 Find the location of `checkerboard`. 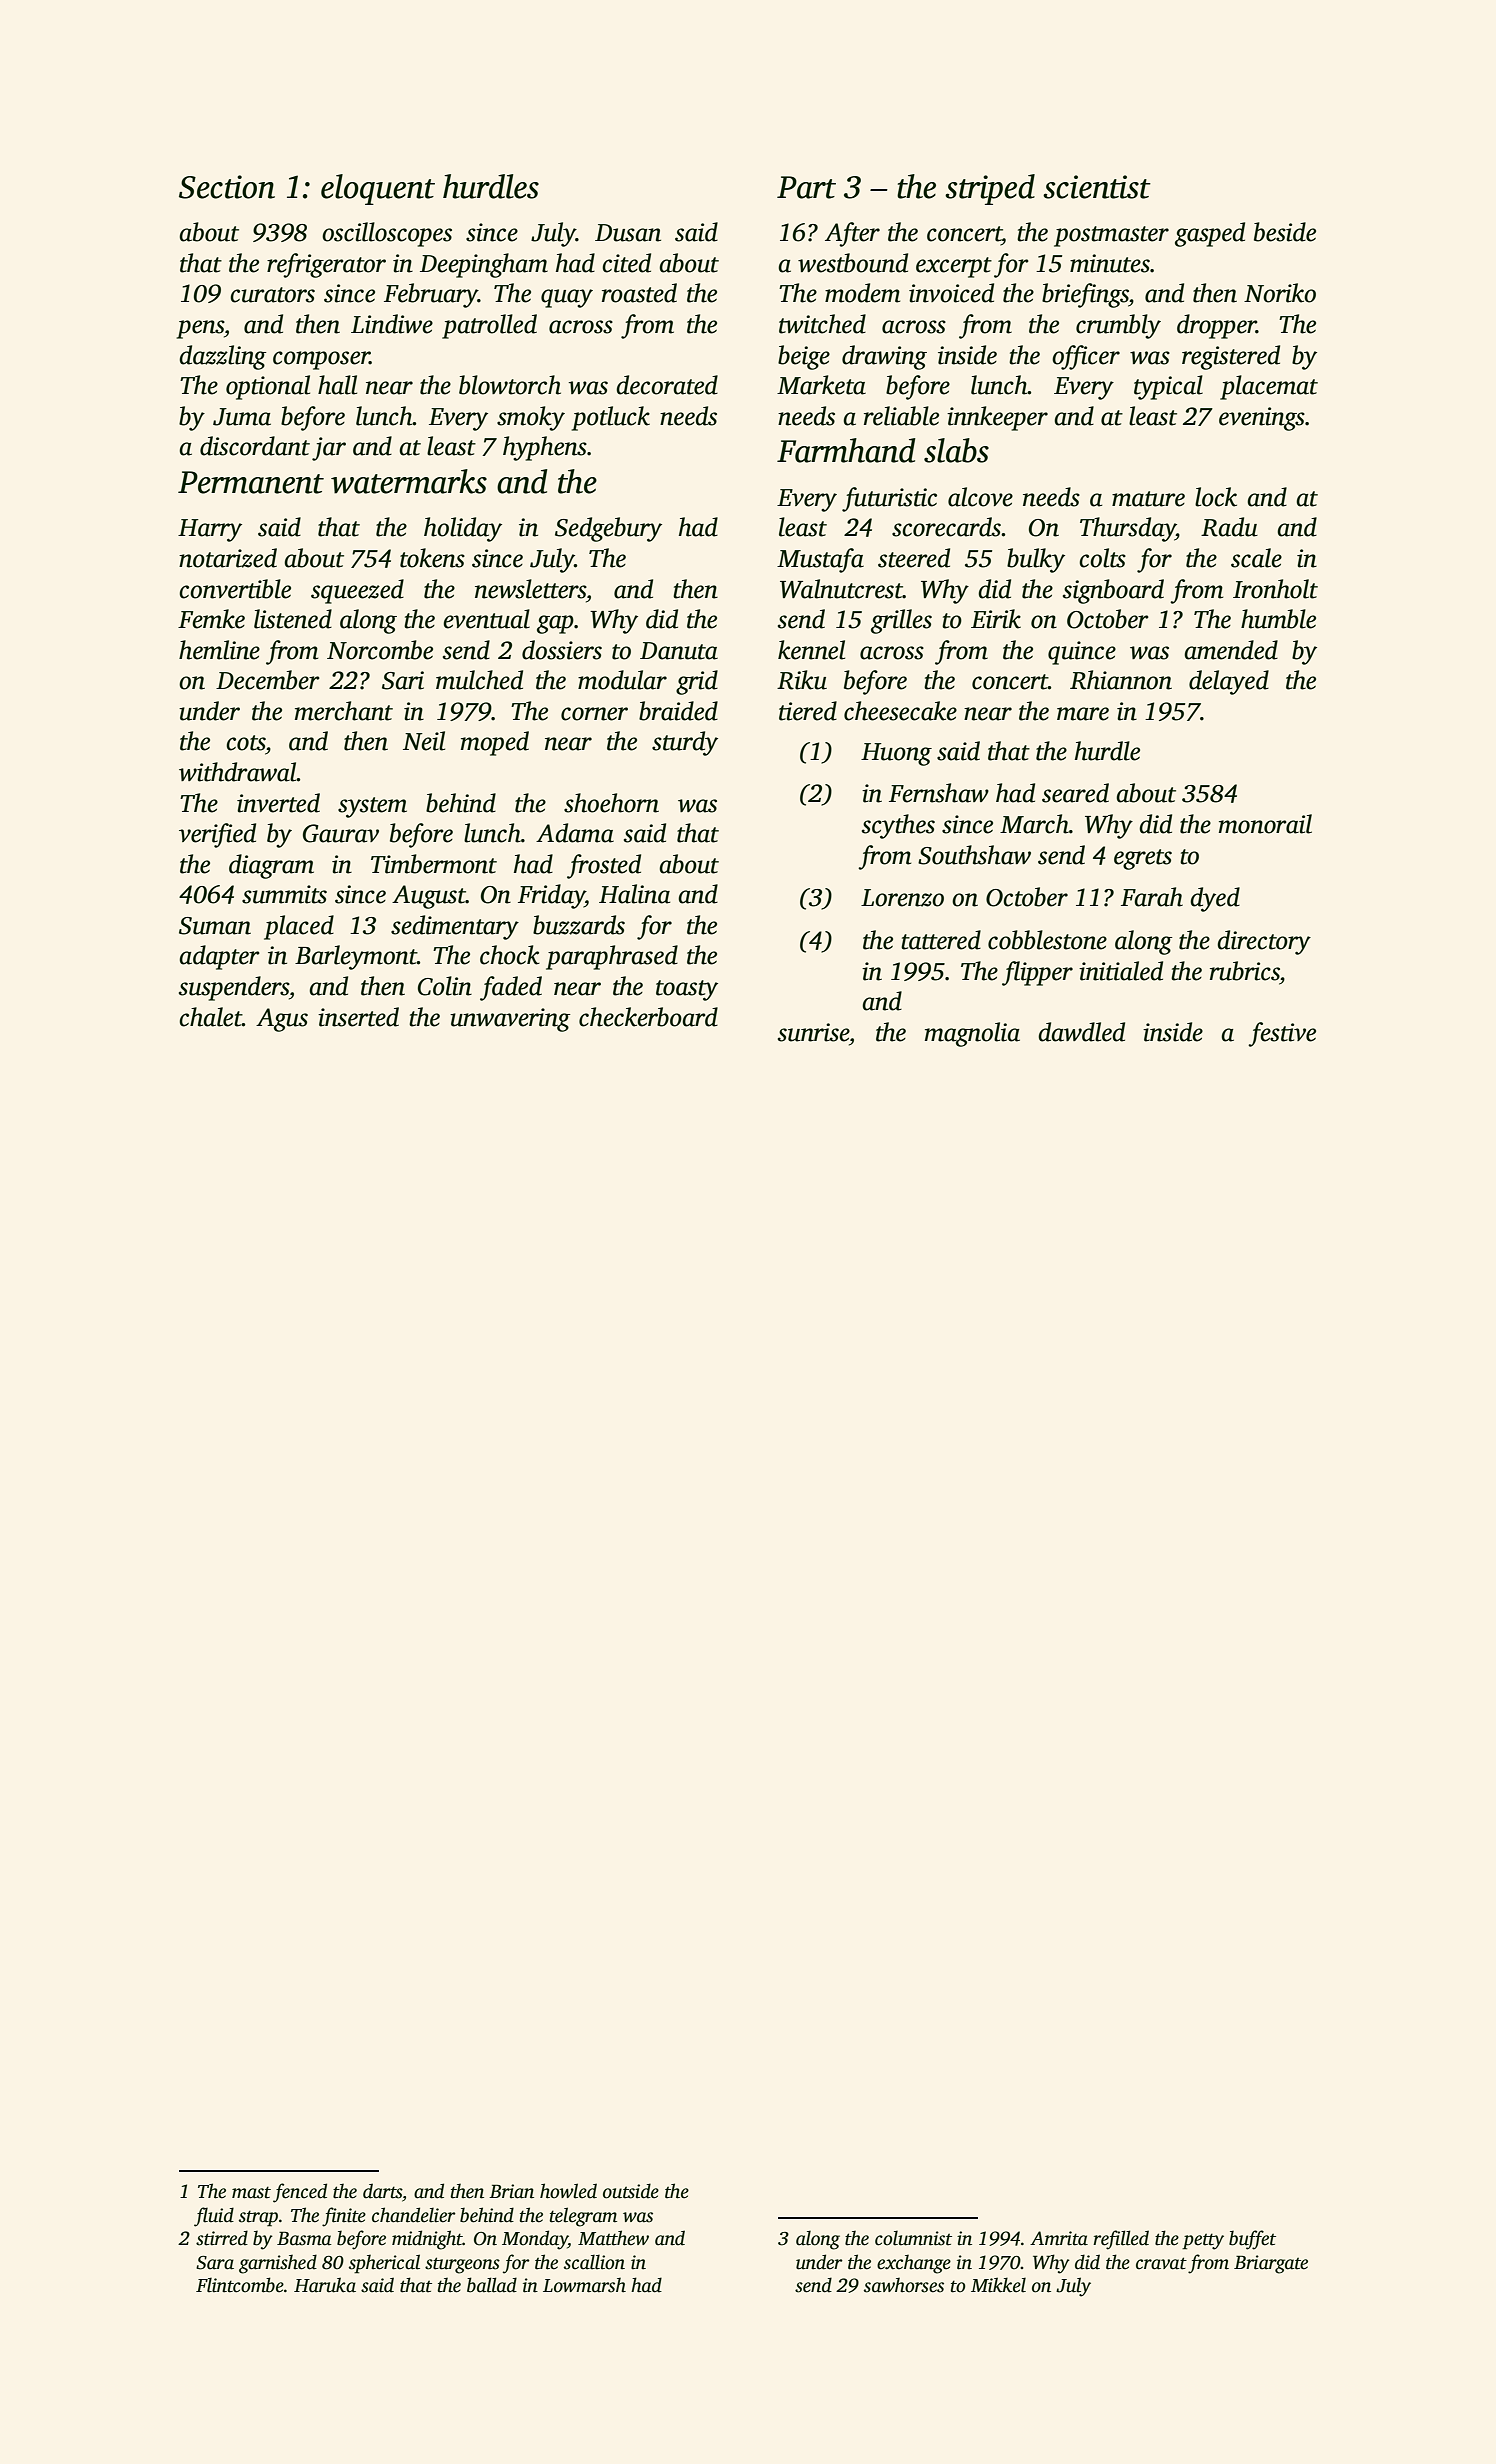

checkerboard is located at coordinates (648, 1017).
